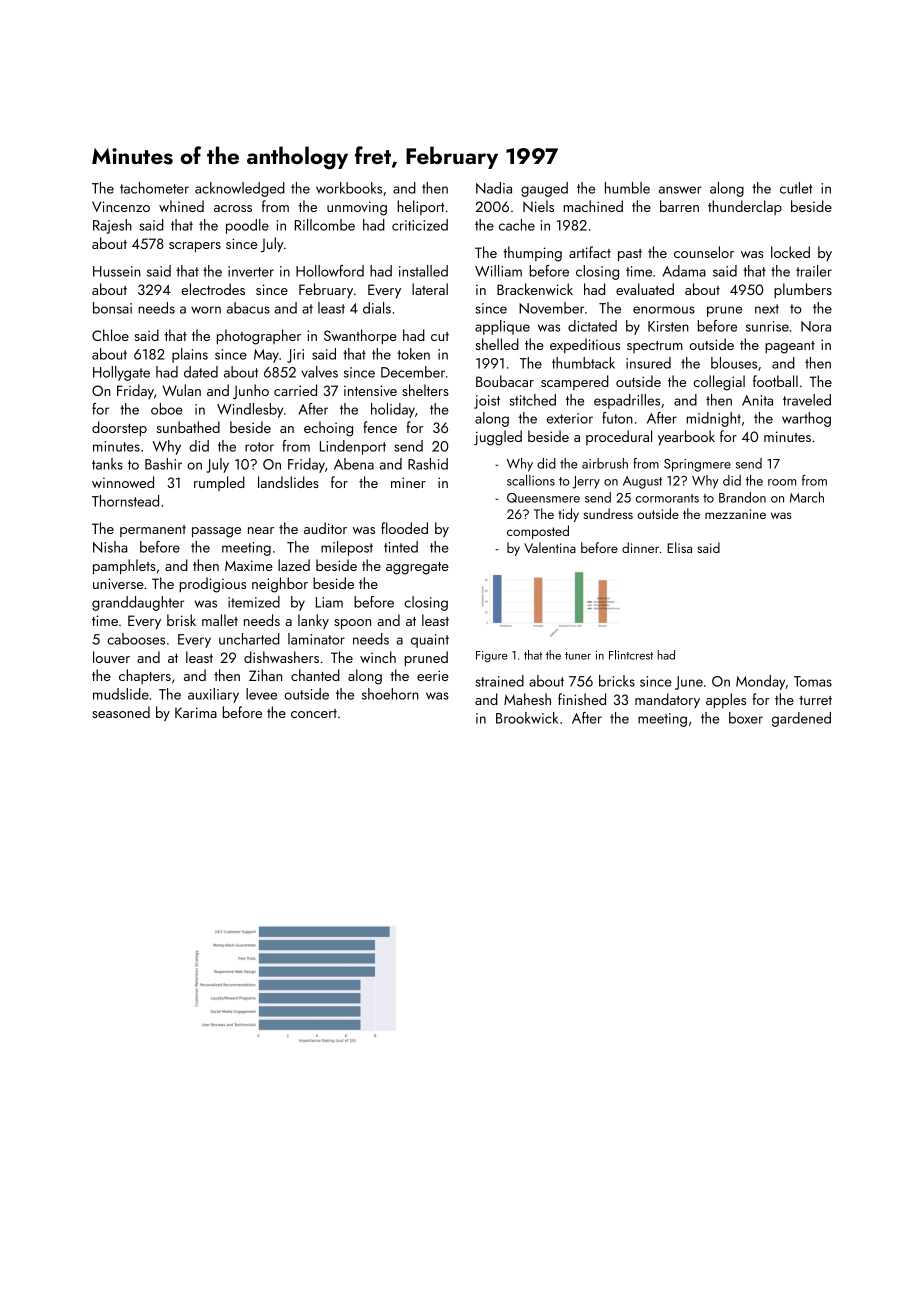  I want to click on Elisa, so click(679, 547).
